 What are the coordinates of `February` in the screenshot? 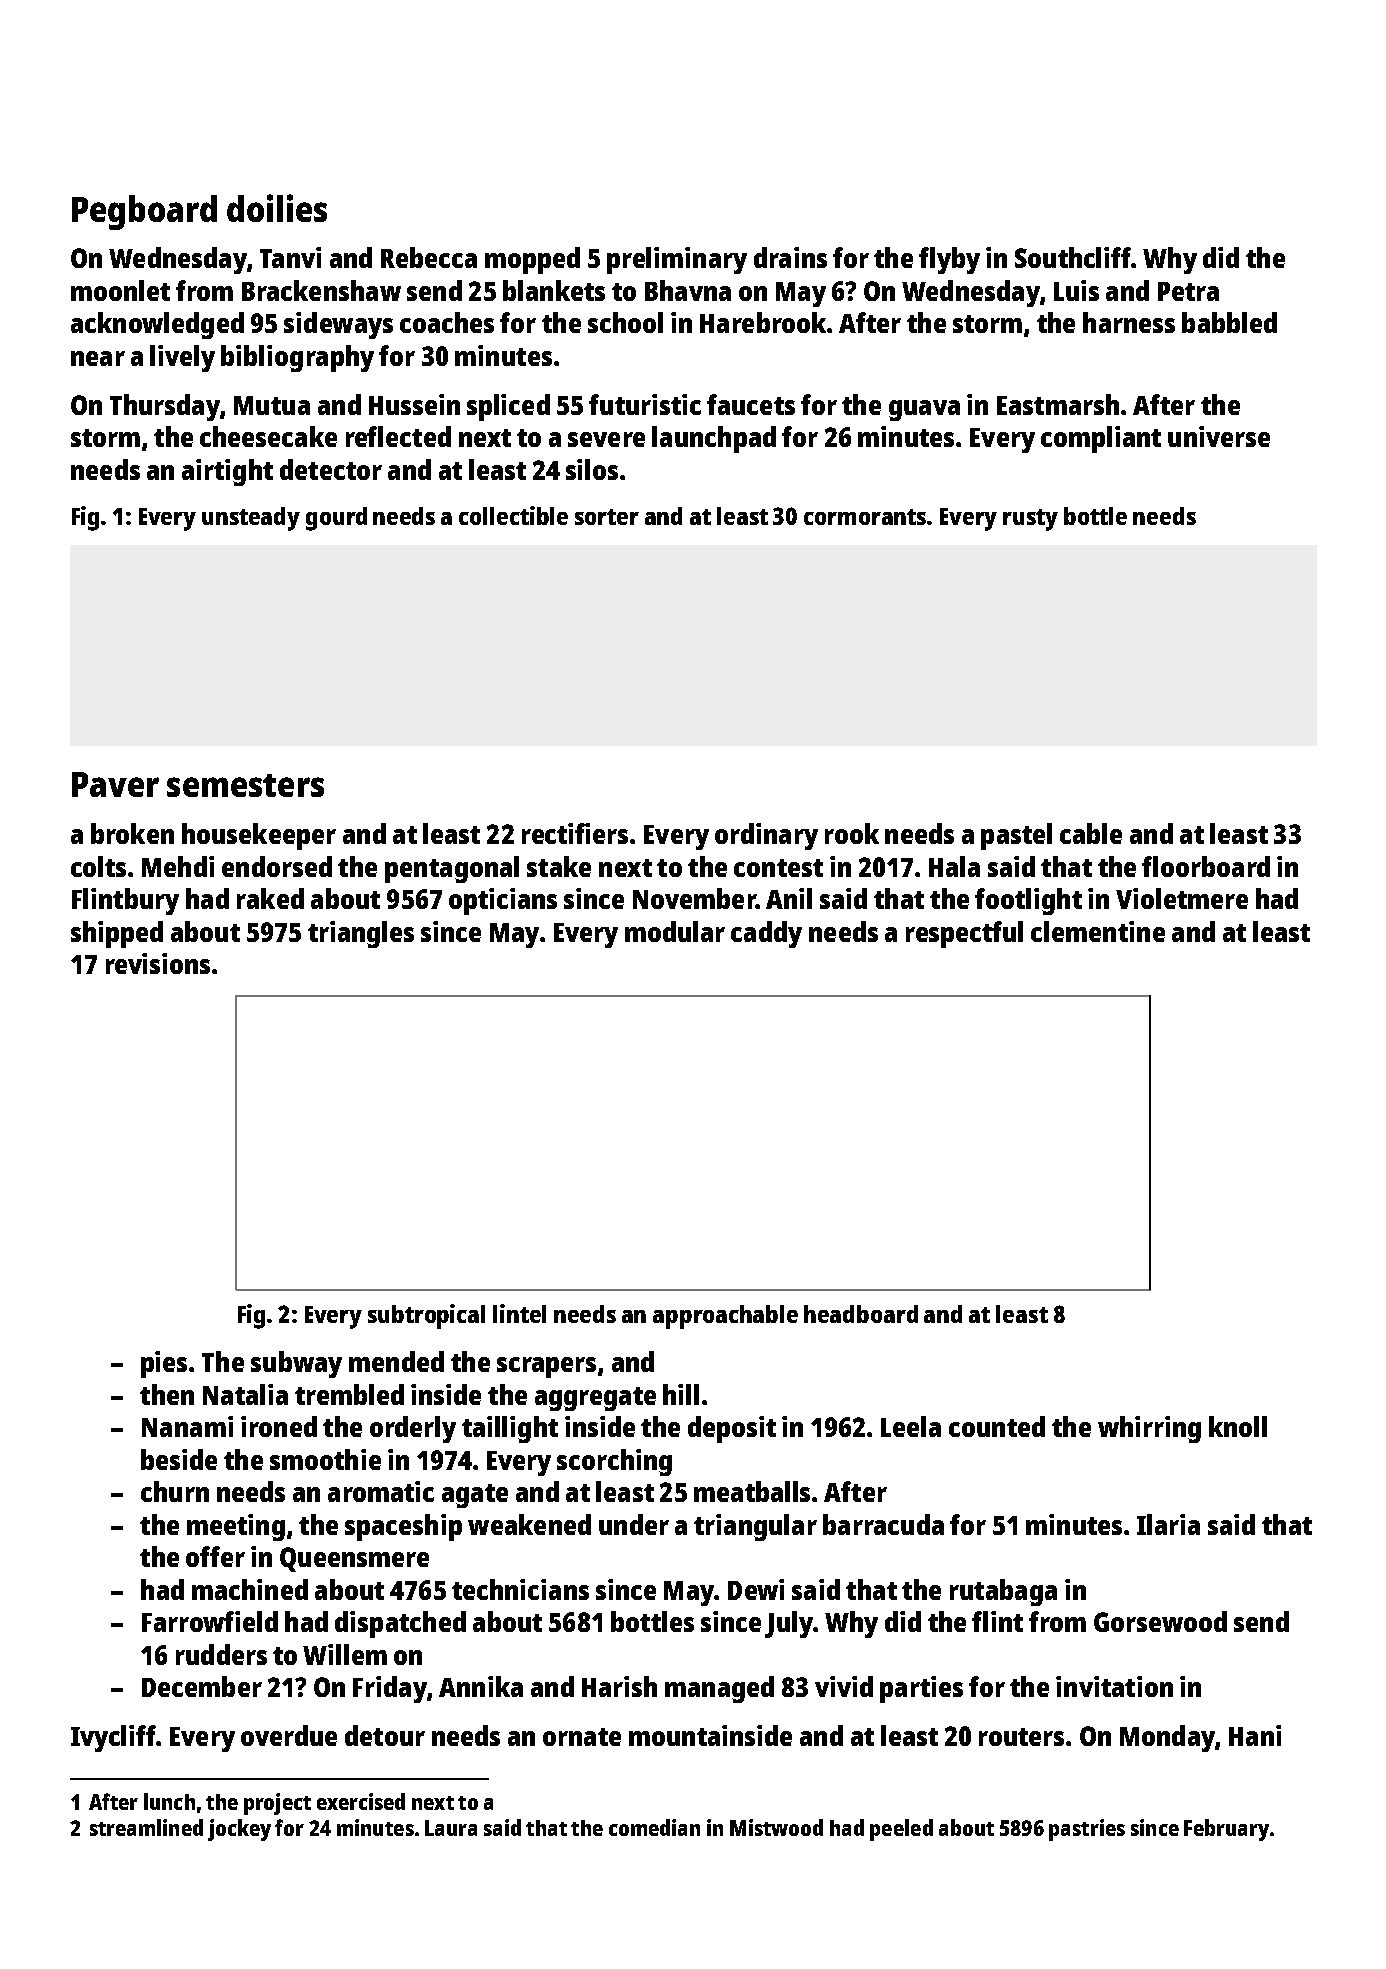 It's located at (1226, 1830).
